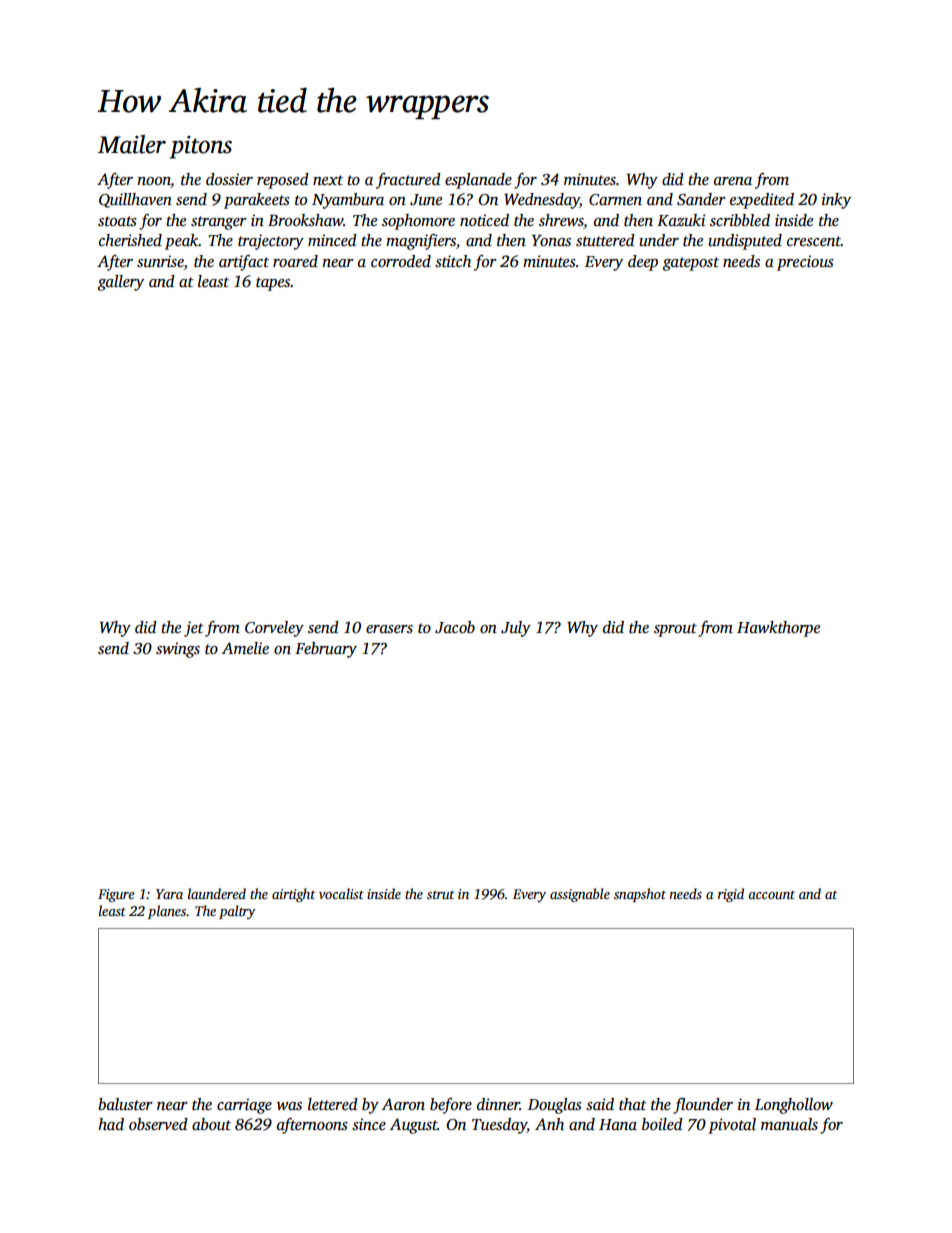 The image size is (952, 1233). Describe the element at coordinates (580, 895) in the page. I see `assignable` at that location.
